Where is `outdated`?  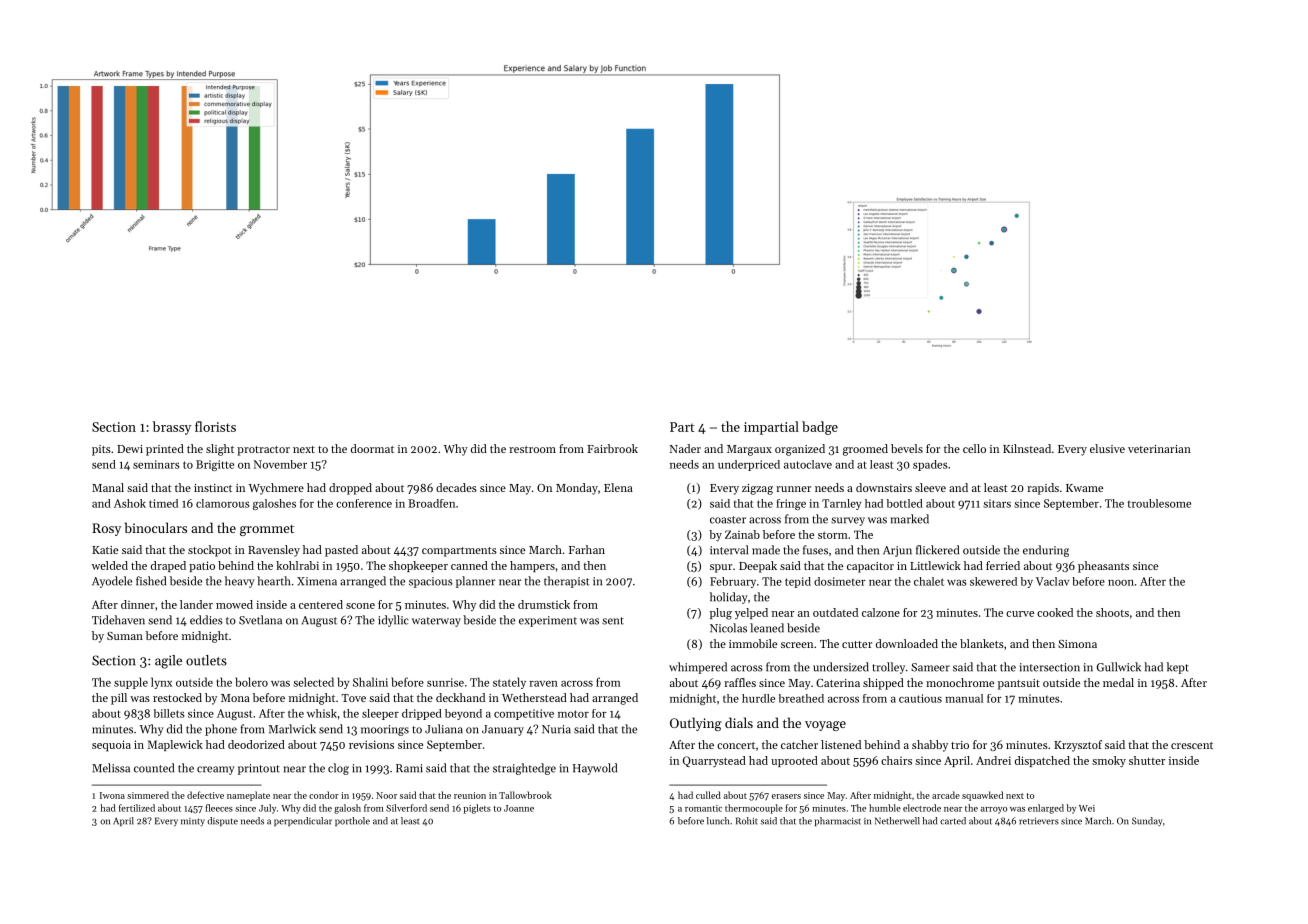
outdated is located at coordinates (835, 612).
